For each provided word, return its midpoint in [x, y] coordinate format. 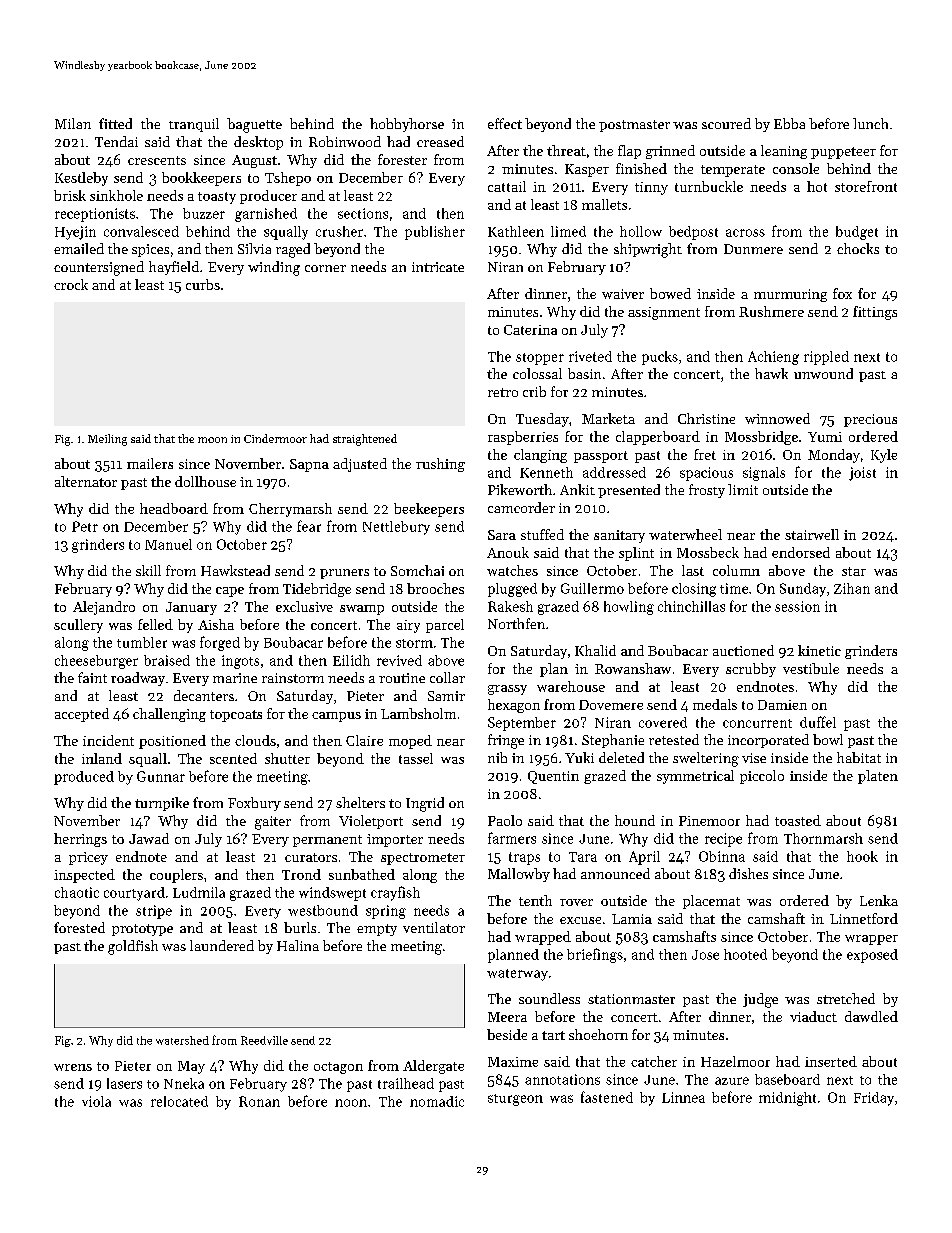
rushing [440, 465]
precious [870, 420]
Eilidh [351, 660]
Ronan [259, 1101]
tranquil [194, 125]
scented [233, 758]
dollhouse [205, 481]
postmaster [634, 126]
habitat [859, 757]
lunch [870, 123]
